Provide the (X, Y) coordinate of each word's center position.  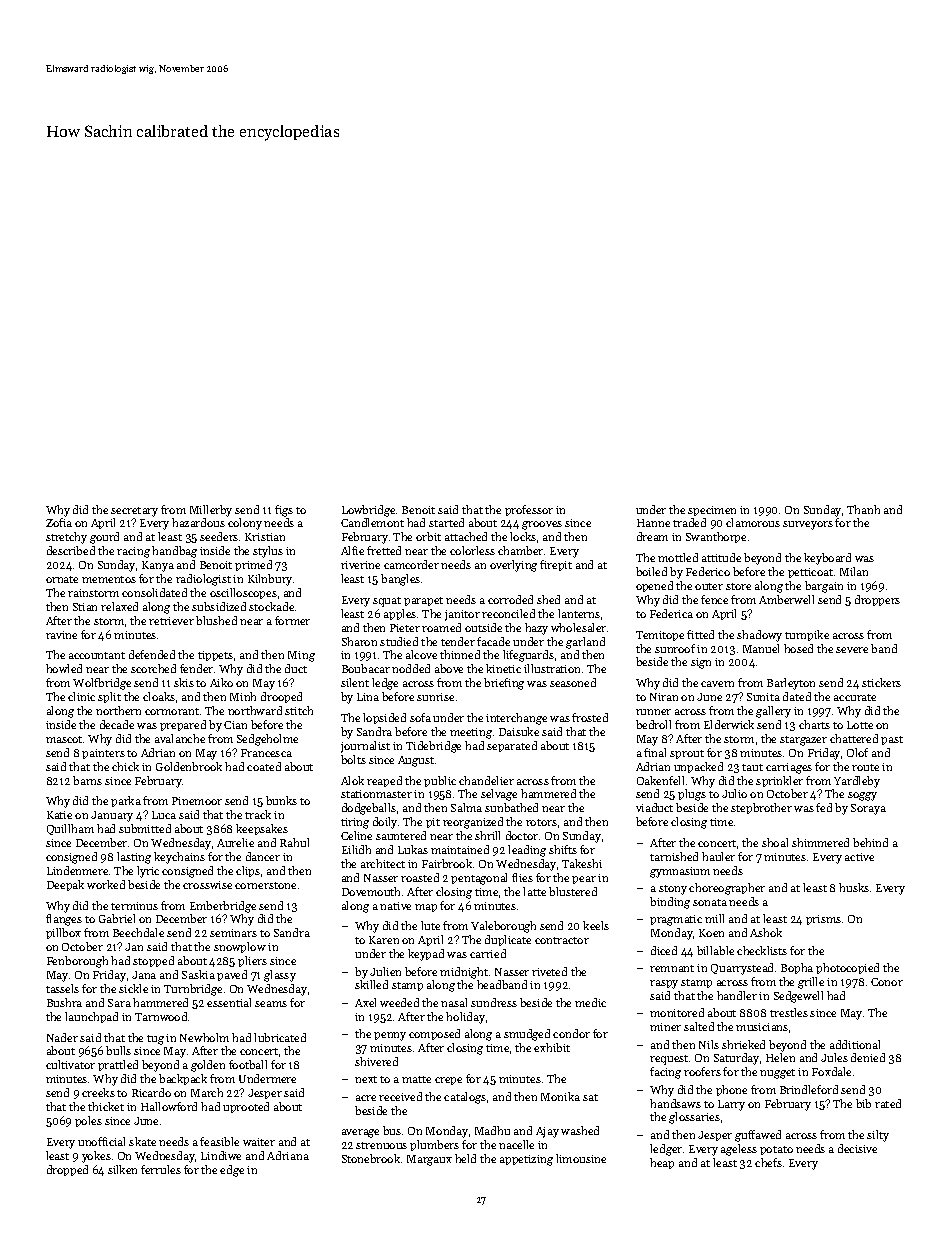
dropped (67, 1170)
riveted (549, 971)
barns (87, 780)
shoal (775, 842)
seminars (233, 933)
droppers (877, 600)
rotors (541, 822)
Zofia (59, 522)
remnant (672, 968)
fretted (384, 550)
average (360, 1133)
